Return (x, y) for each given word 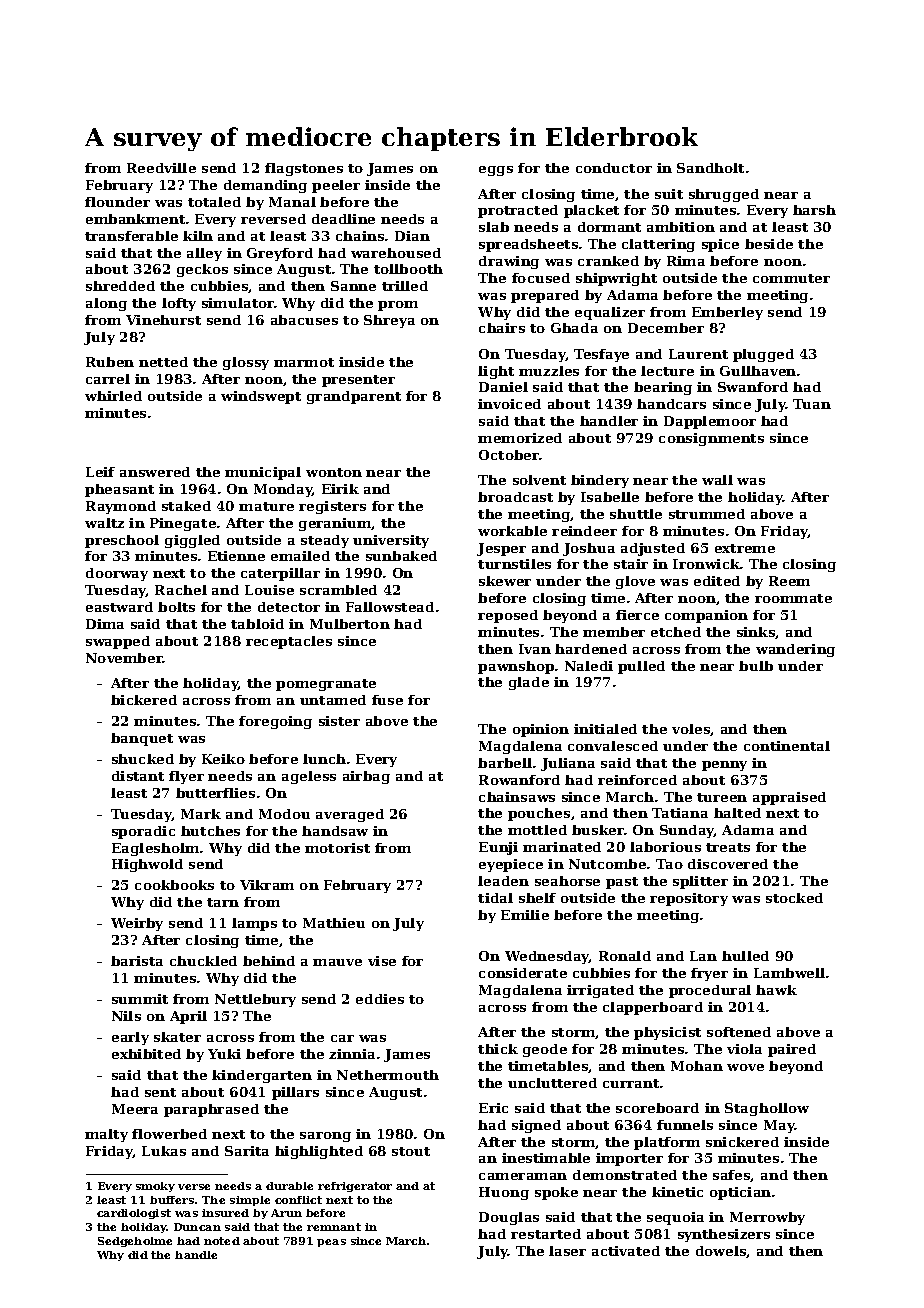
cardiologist (134, 1214)
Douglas (509, 1218)
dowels (721, 1252)
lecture (667, 371)
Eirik (340, 489)
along (106, 304)
